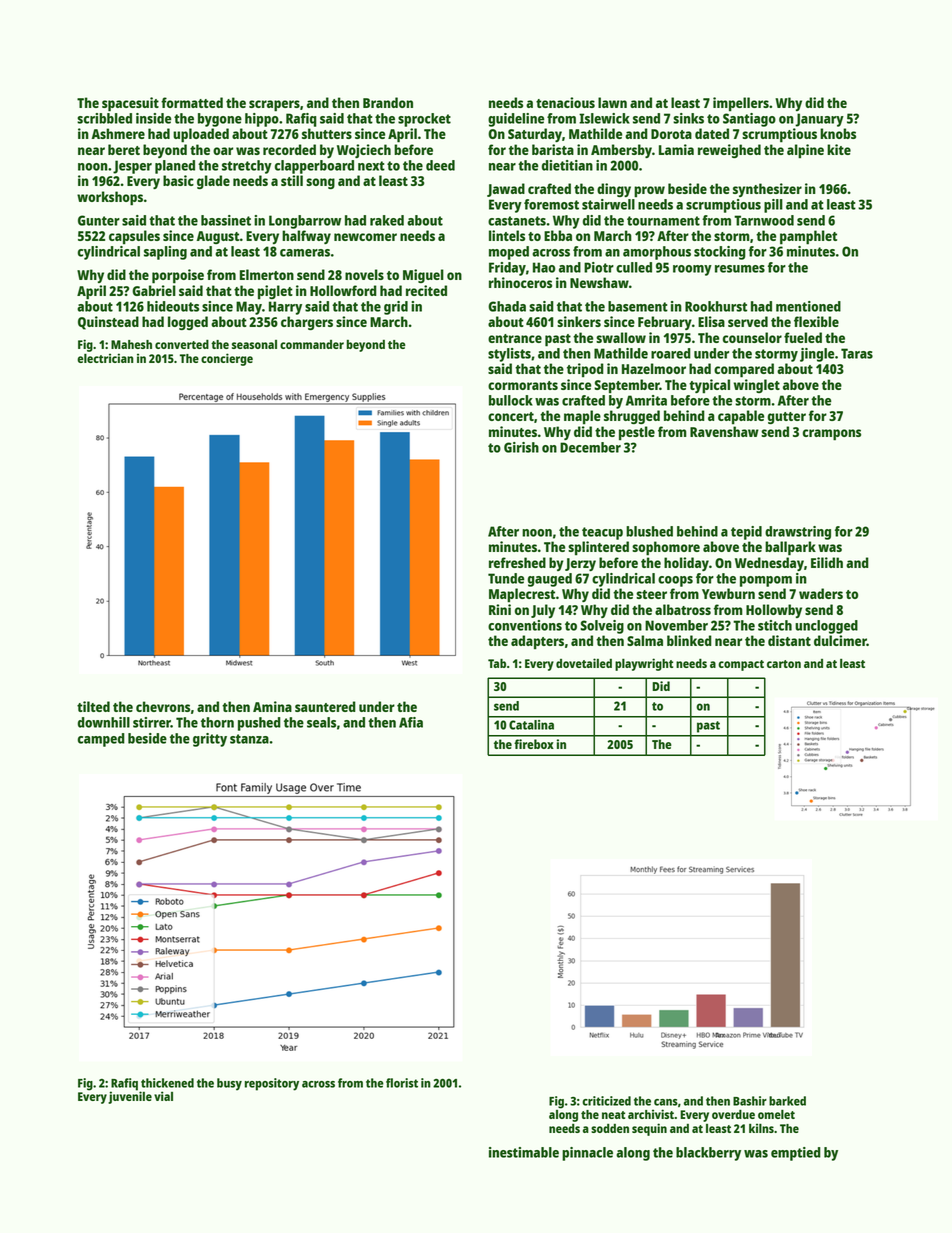  What do you see at coordinates (565, 102) in the image?
I see `tenacious` at bounding box center [565, 102].
